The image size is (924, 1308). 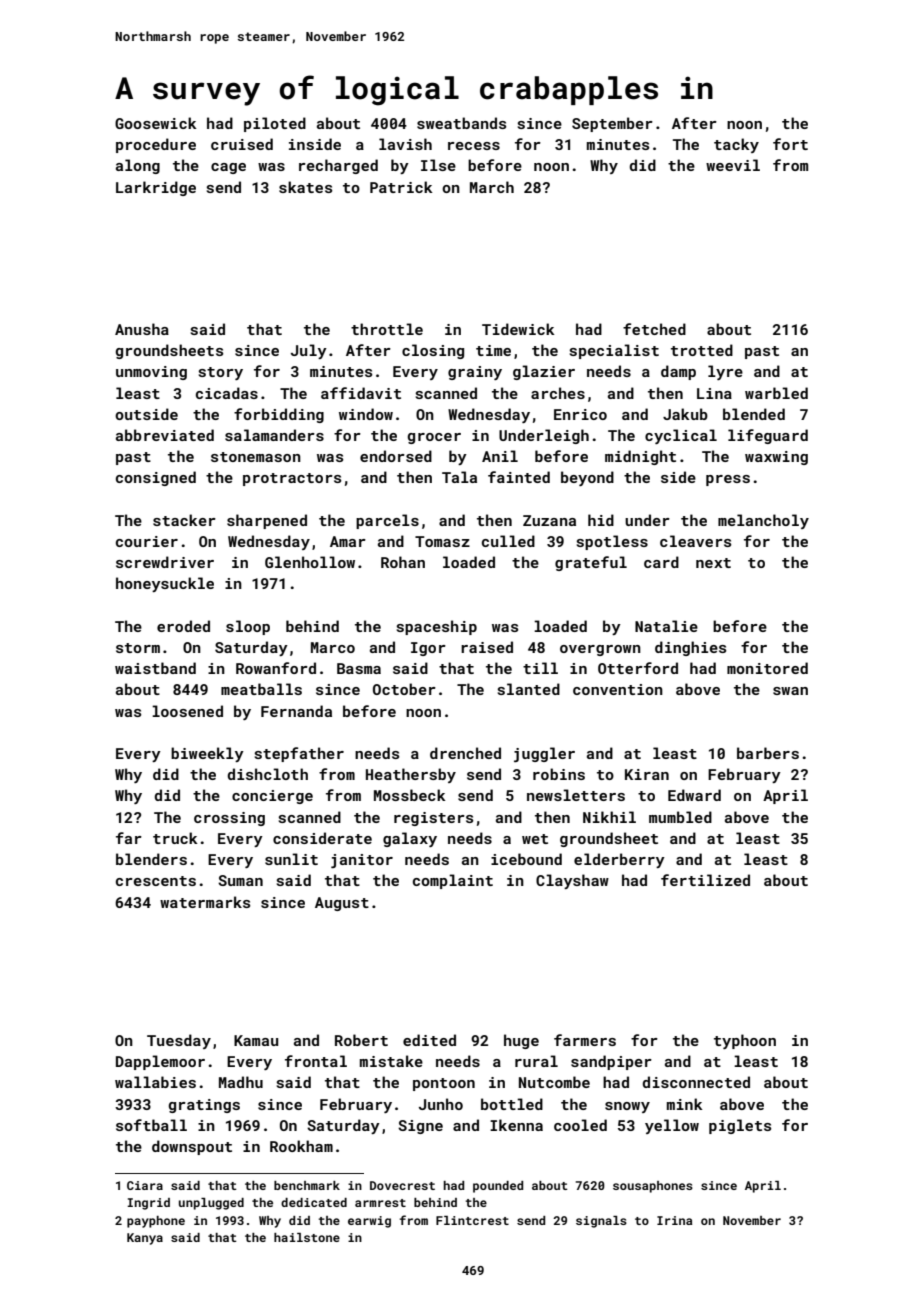 I want to click on raised, so click(x=487, y=647).
